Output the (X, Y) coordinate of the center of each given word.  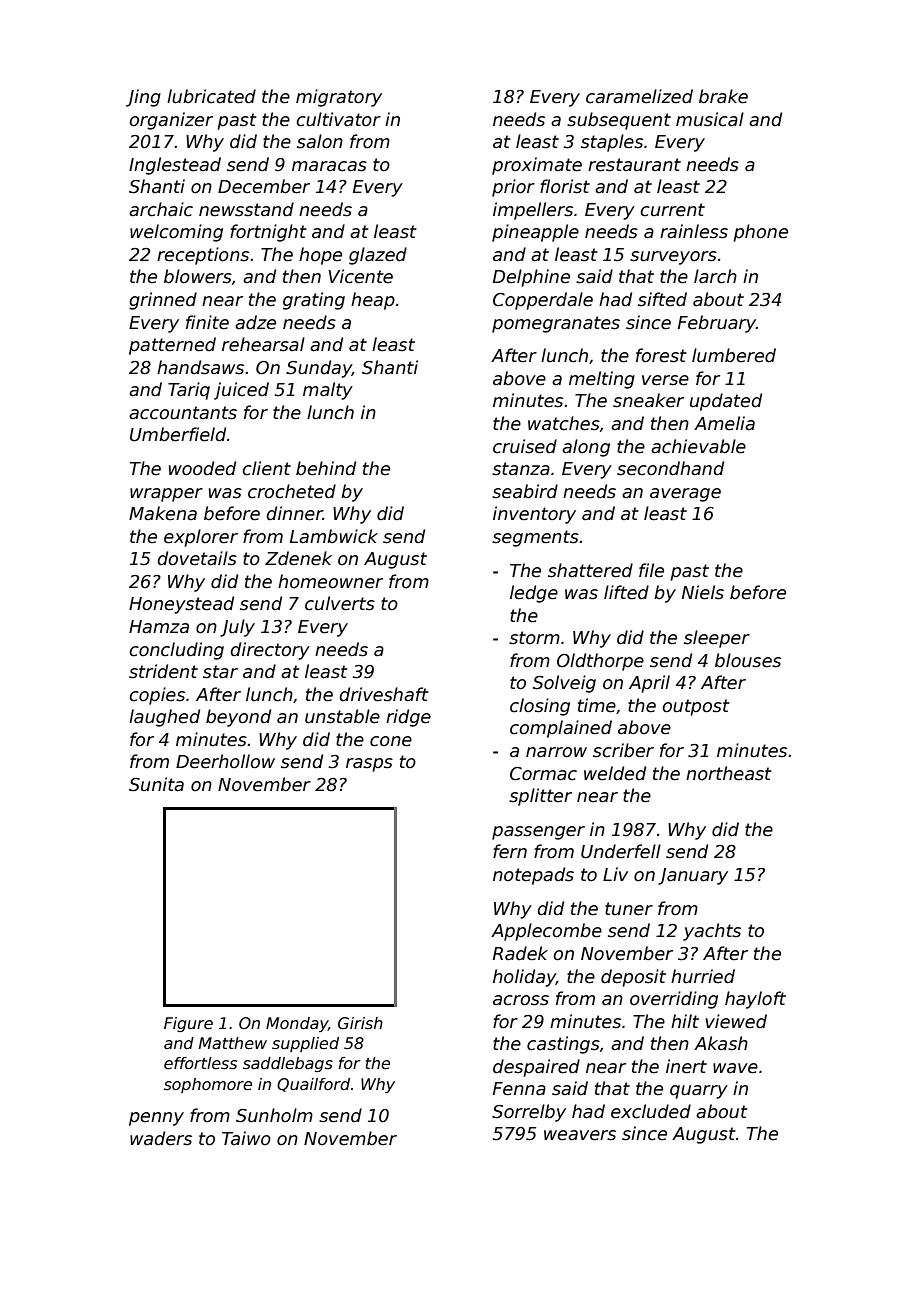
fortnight (268, 233)
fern (510, 851)
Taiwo (246, 1138)
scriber (623, 750)
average (685, 495)
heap (373, 301)
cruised (525, 446)
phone (760, 233)
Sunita (156, 784)
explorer (201, 538)
